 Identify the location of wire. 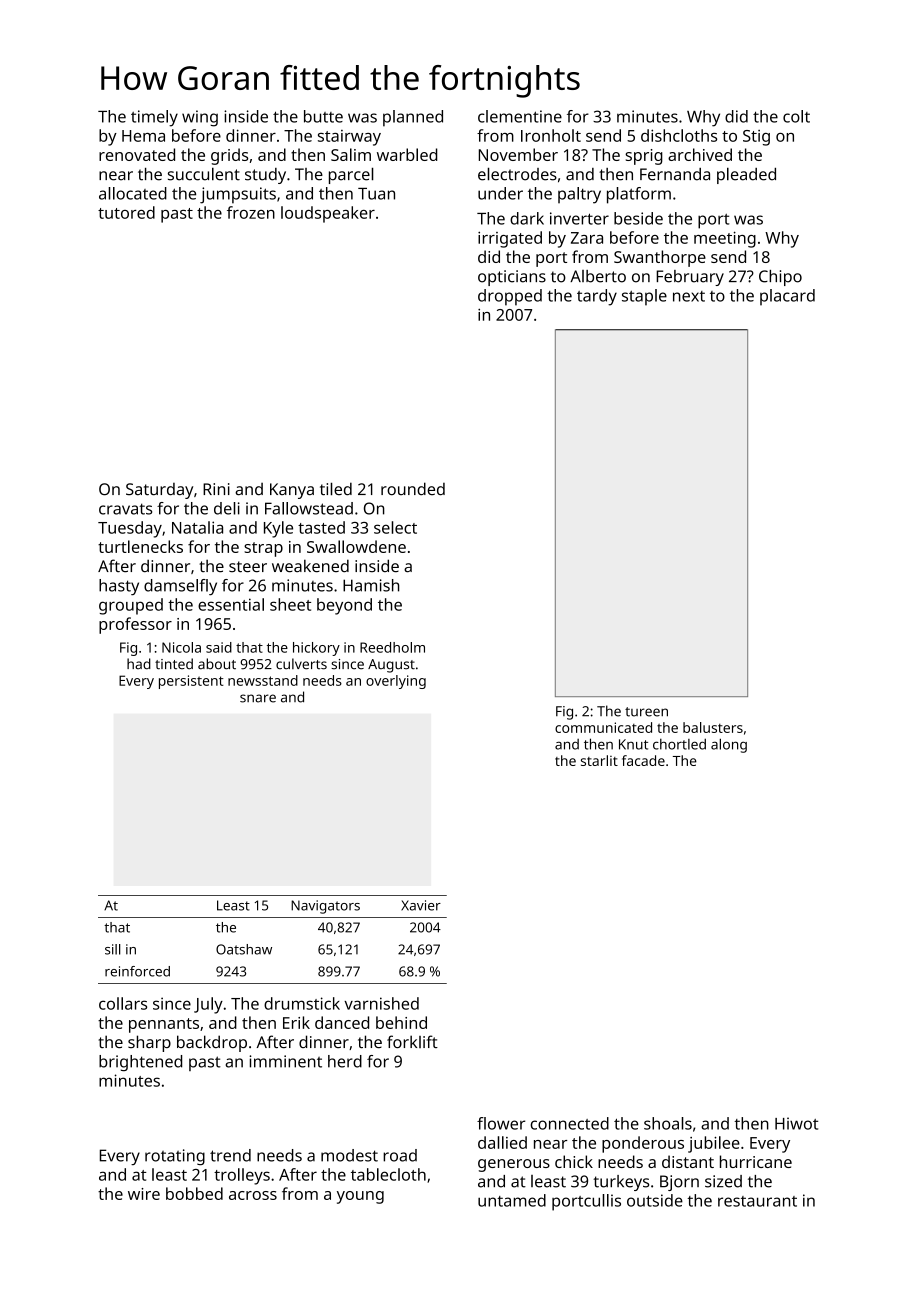
(144, 1194).
